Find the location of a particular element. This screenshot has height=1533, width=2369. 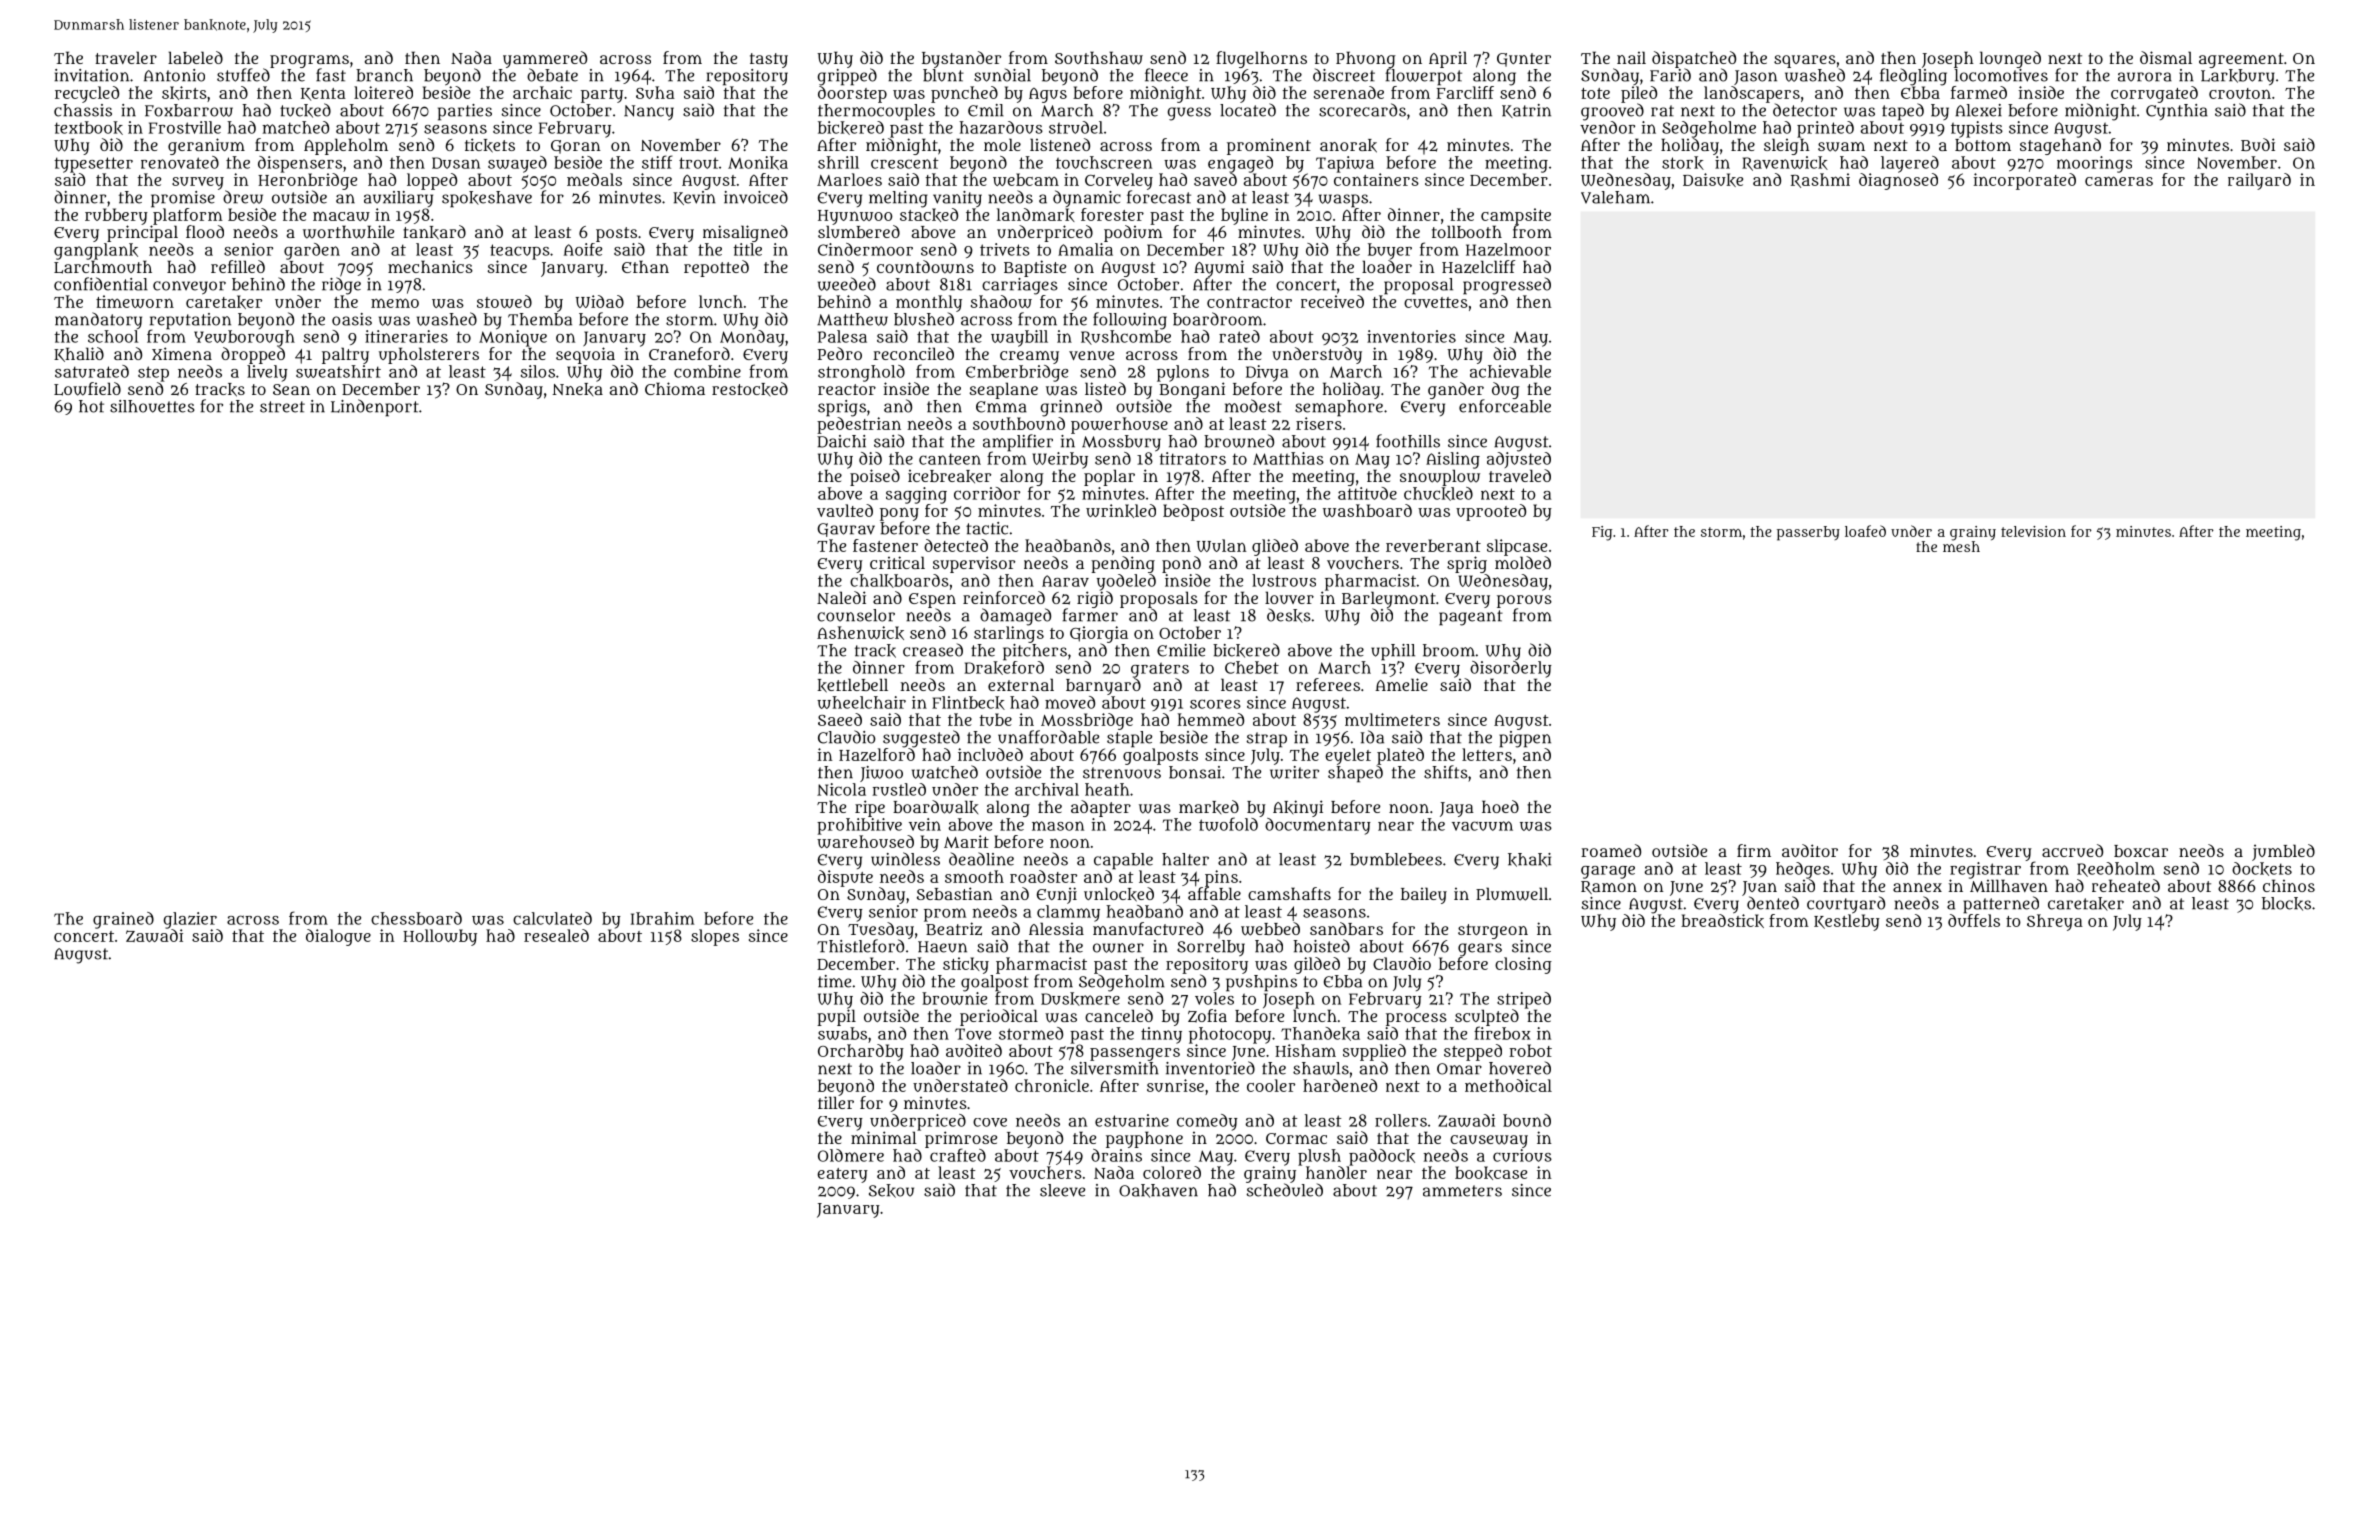

stiff is located at coordinates (657, 162).
